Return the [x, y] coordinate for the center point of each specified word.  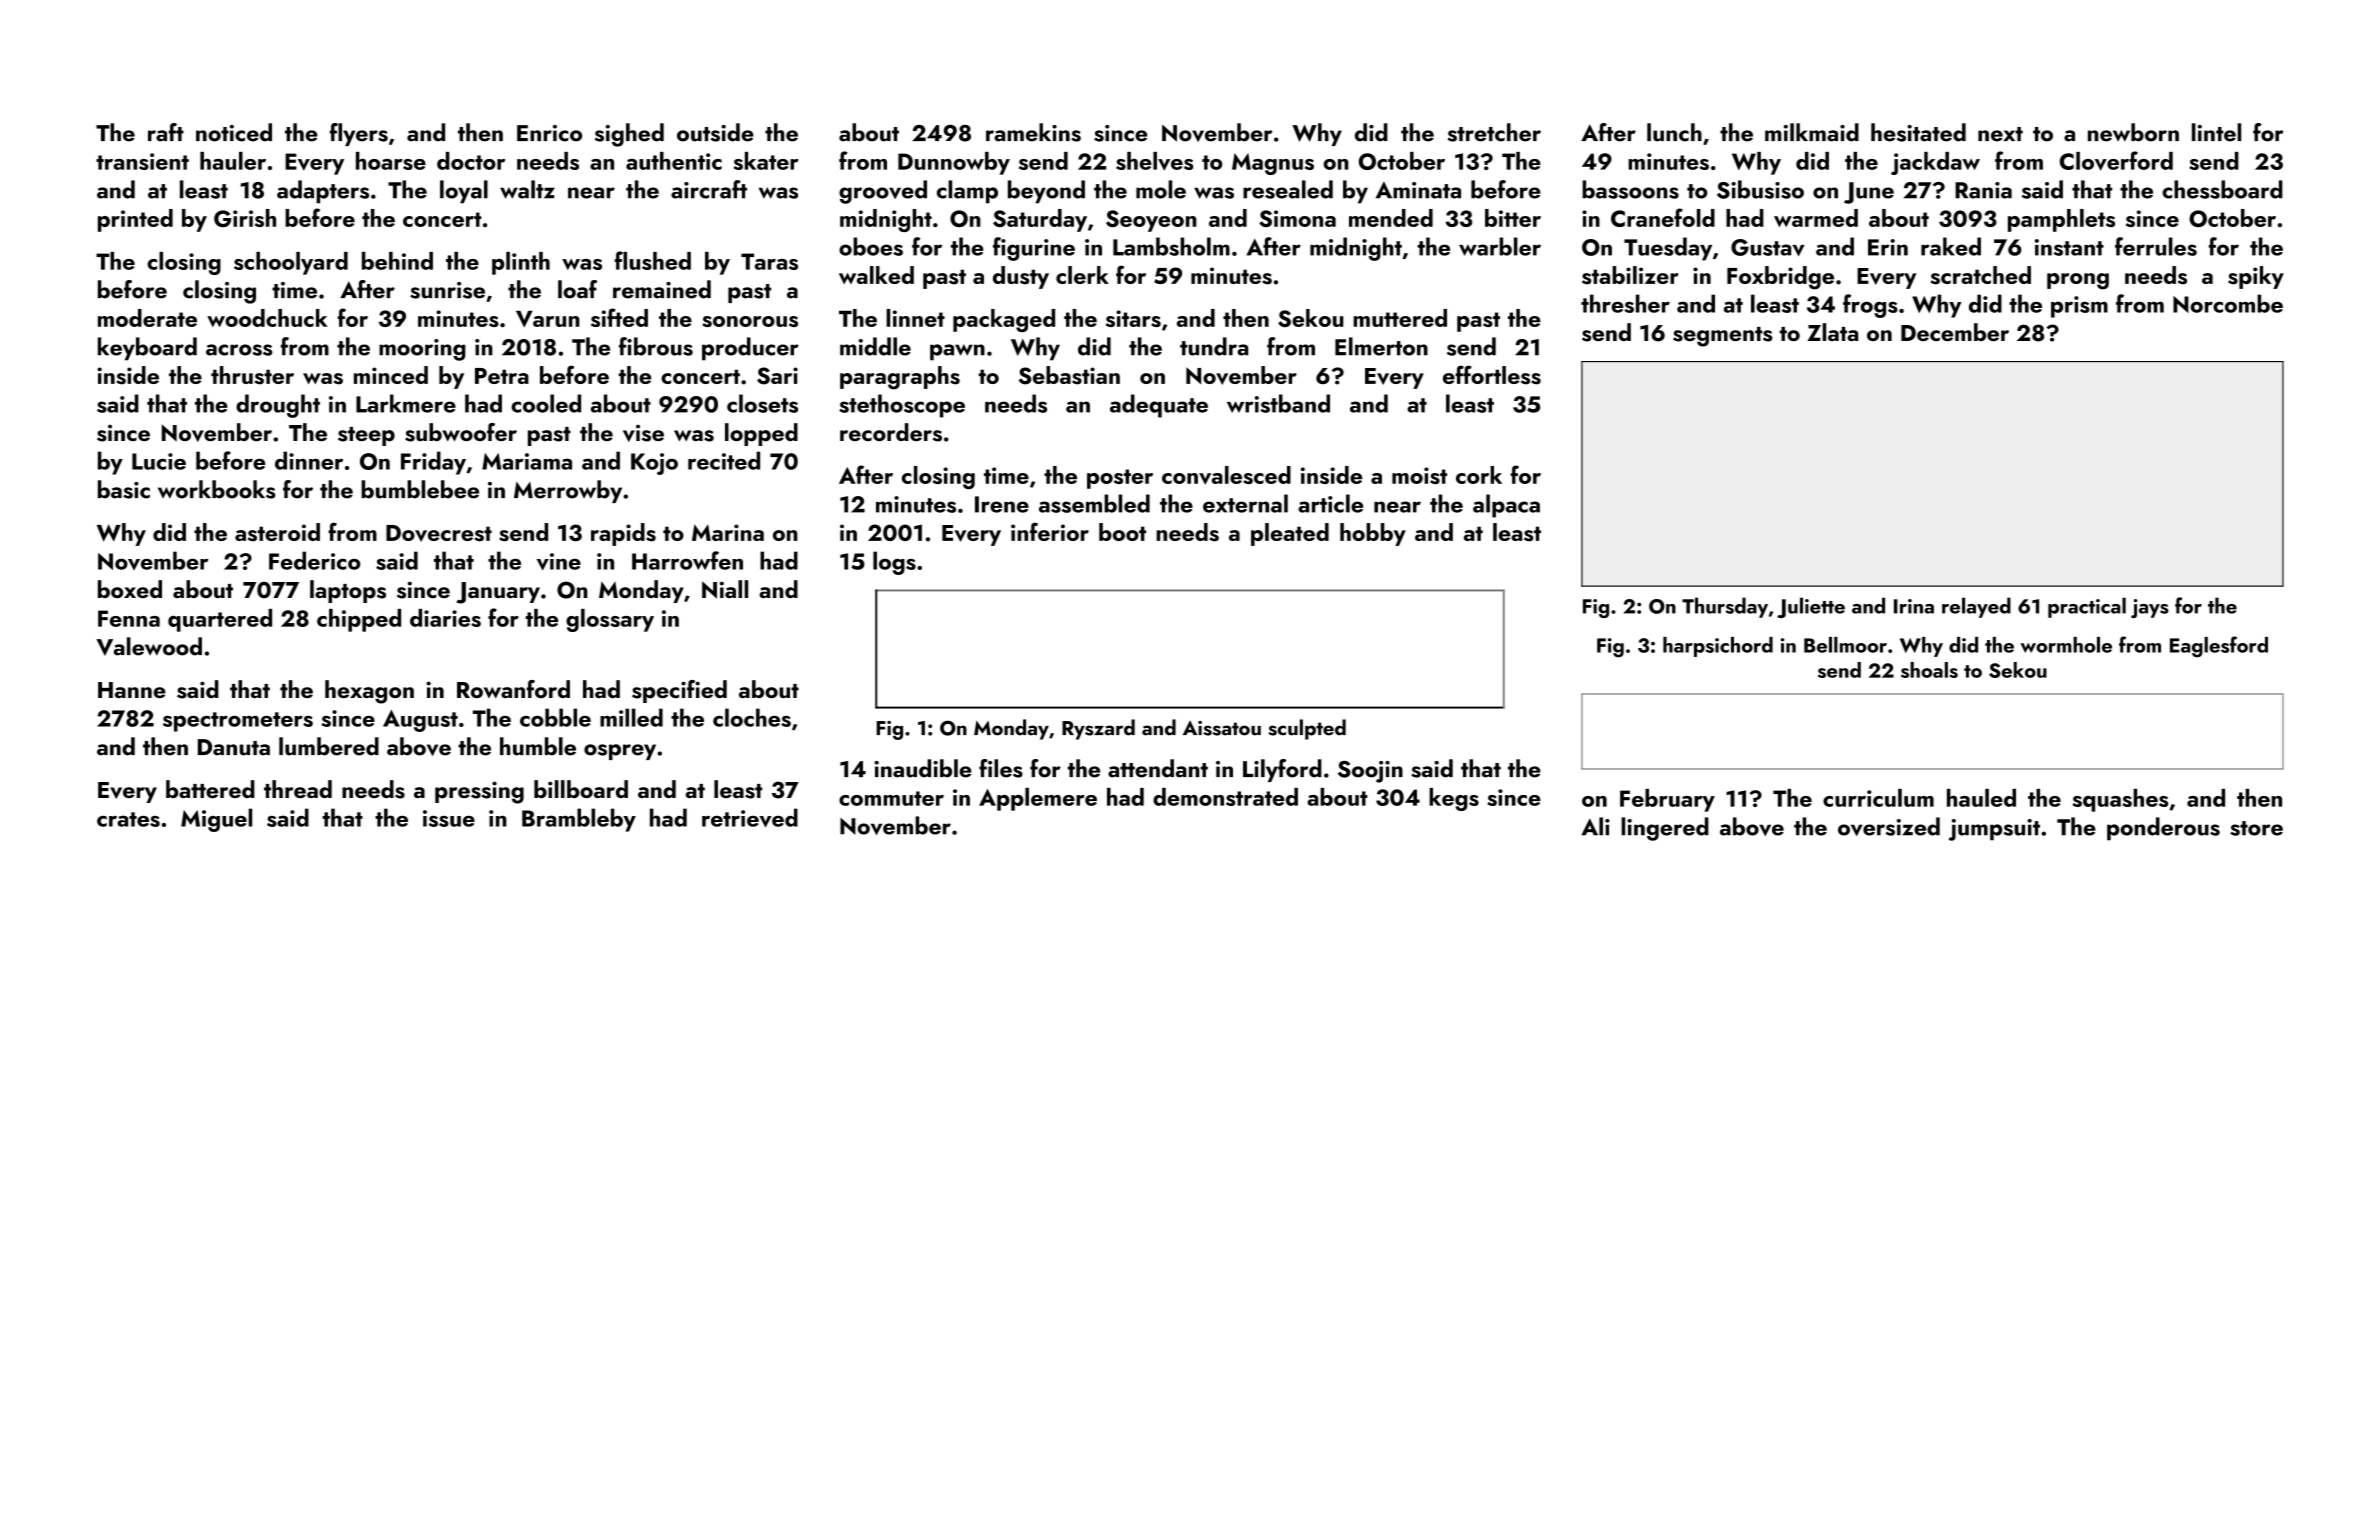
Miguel [216, 820]
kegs [1454, 799]
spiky [2256, 277]
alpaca [1506, 506]
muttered [1400, 318]
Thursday [1725, 607]
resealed [1288, 189]
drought [278, 406]
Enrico [549, 133]
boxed [130, 589]
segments [1722, 337]
